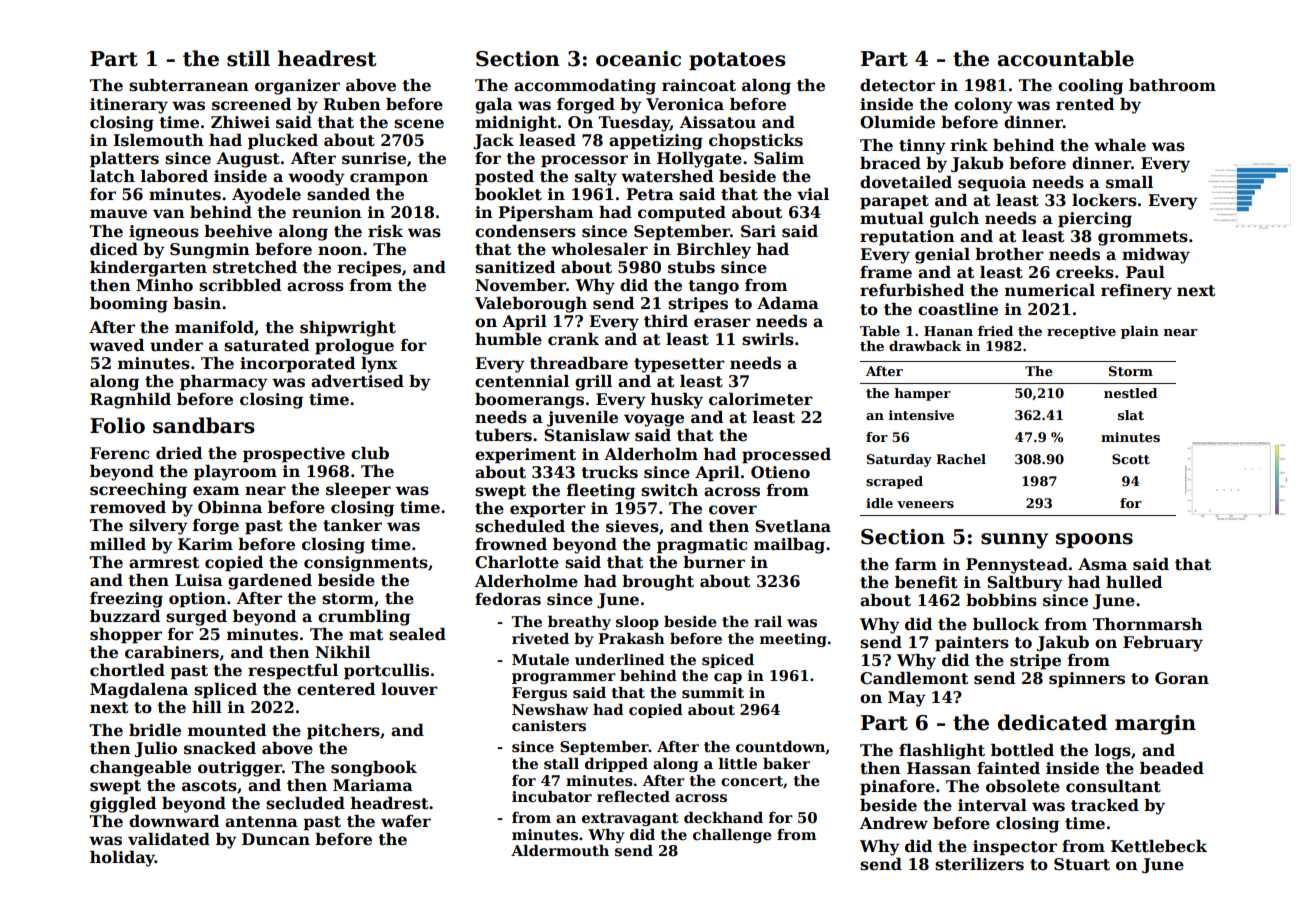 This screenshot has height=924, width=1308. I want to click on Scott, so click(1131, 459).
